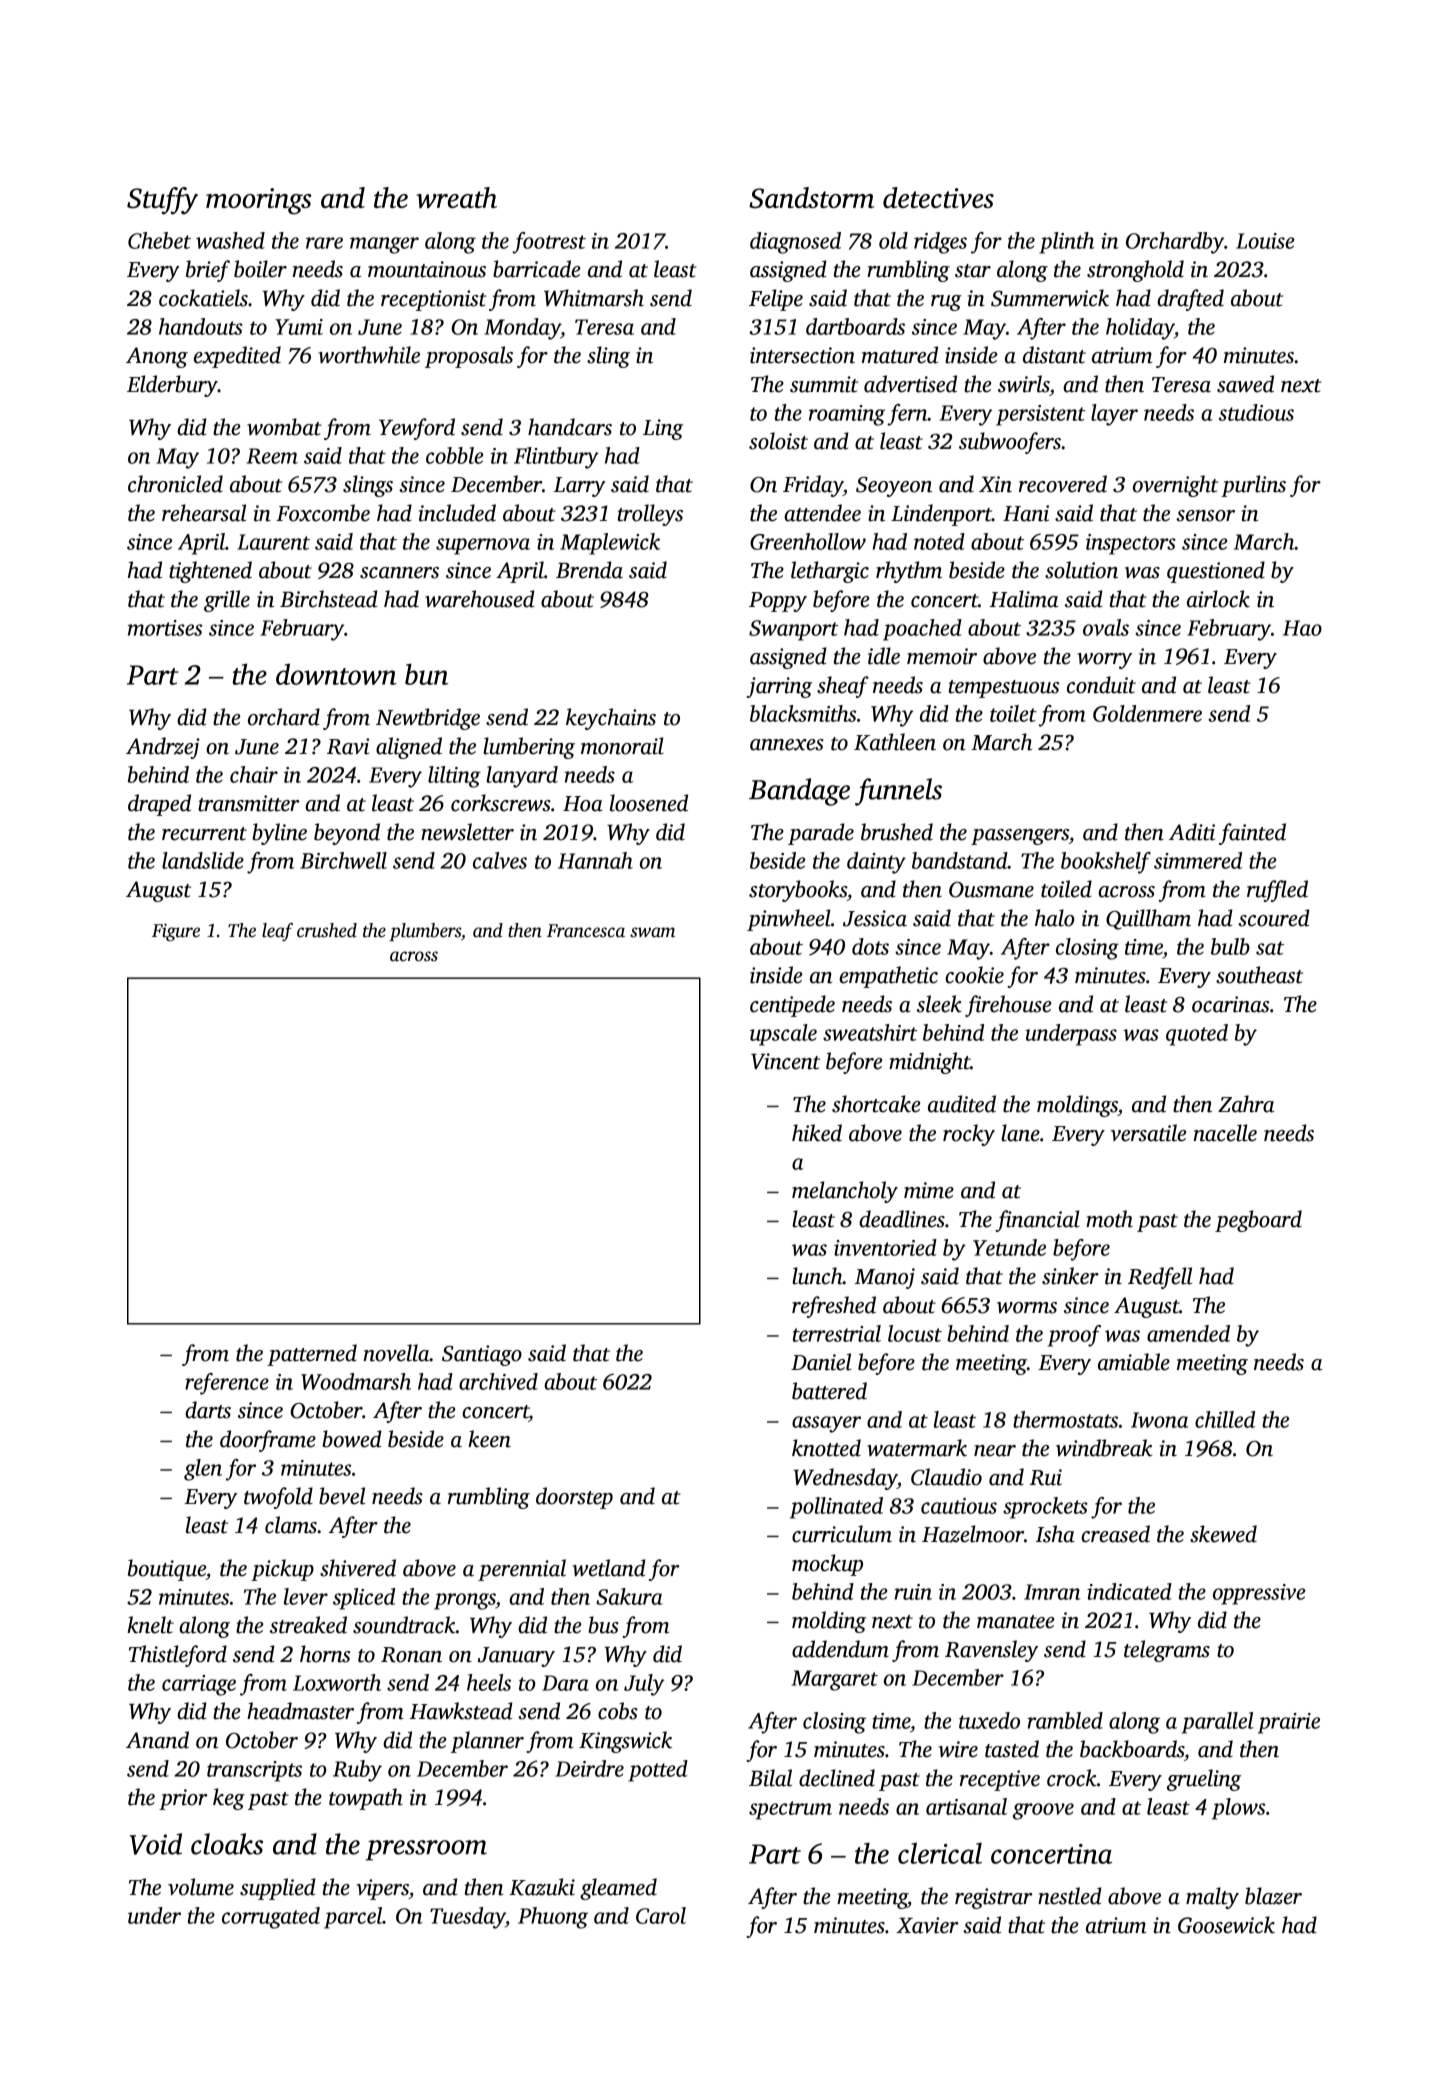 This screenshot has width=1450, height=2100. What do you see at coordinates (938, 197) in the screenshot?
I see `detectives` at bounding box center [938, 197].
